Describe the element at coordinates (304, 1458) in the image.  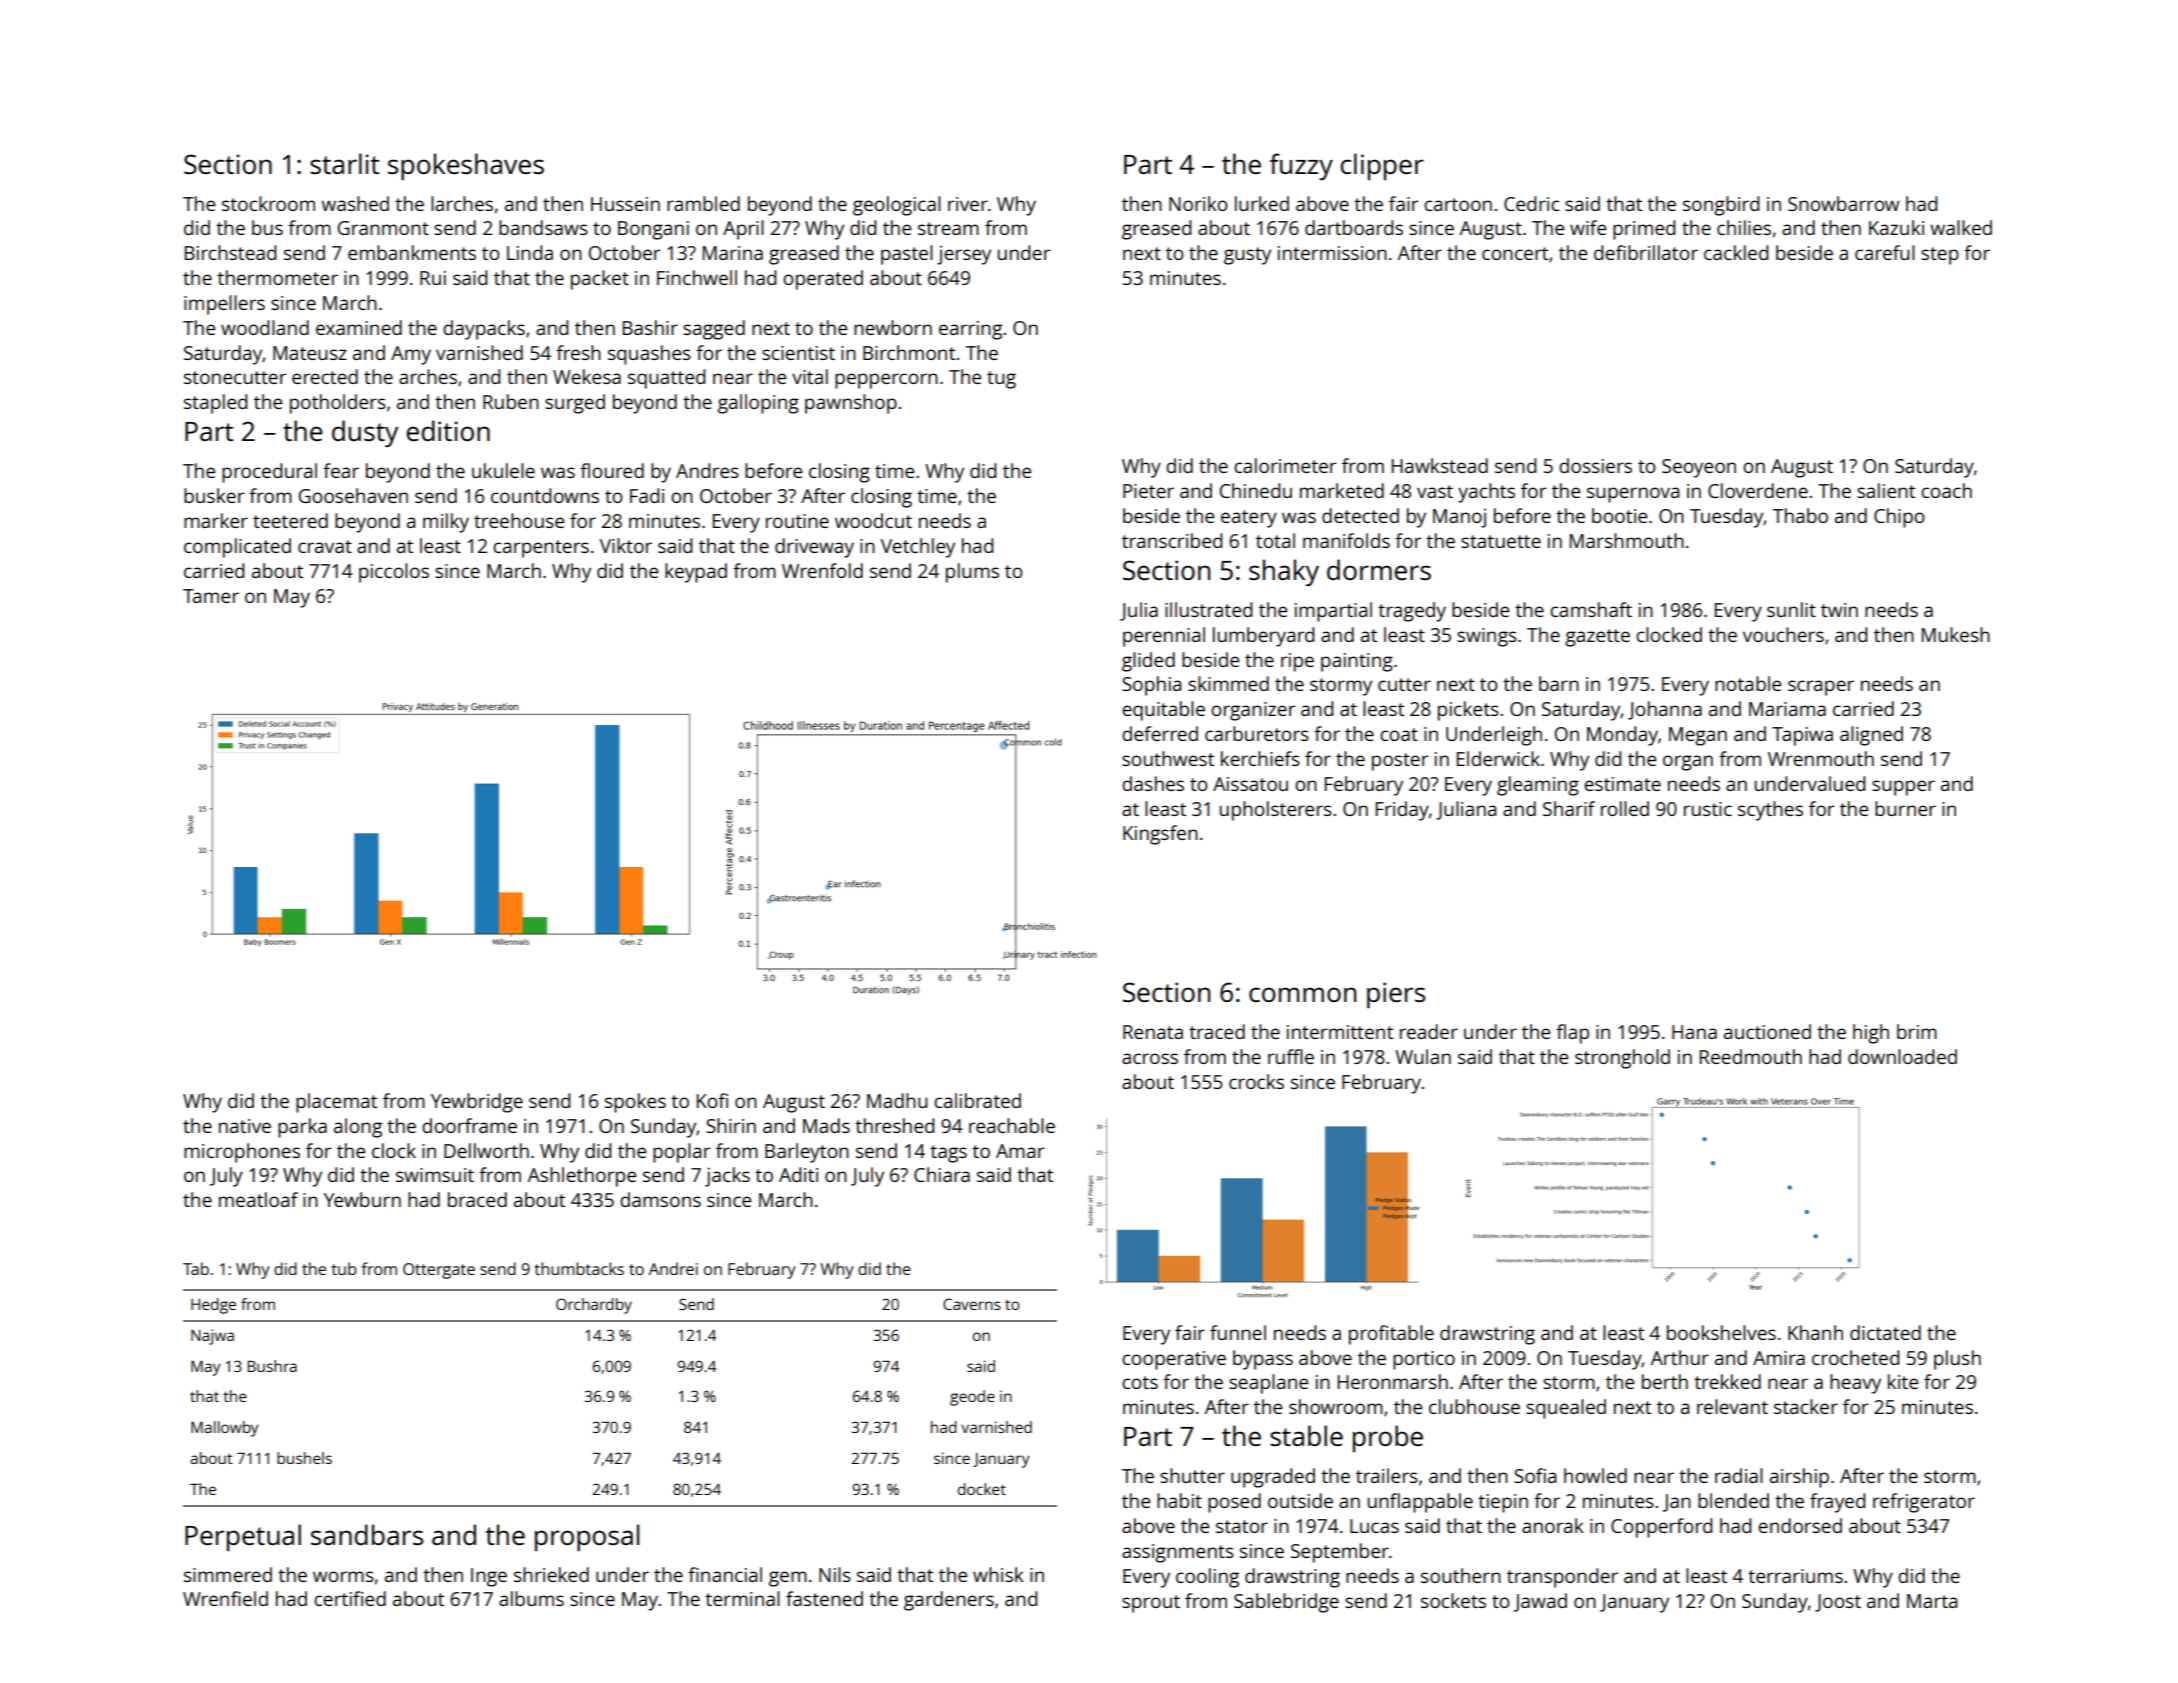
I see `bushels` at that location.
